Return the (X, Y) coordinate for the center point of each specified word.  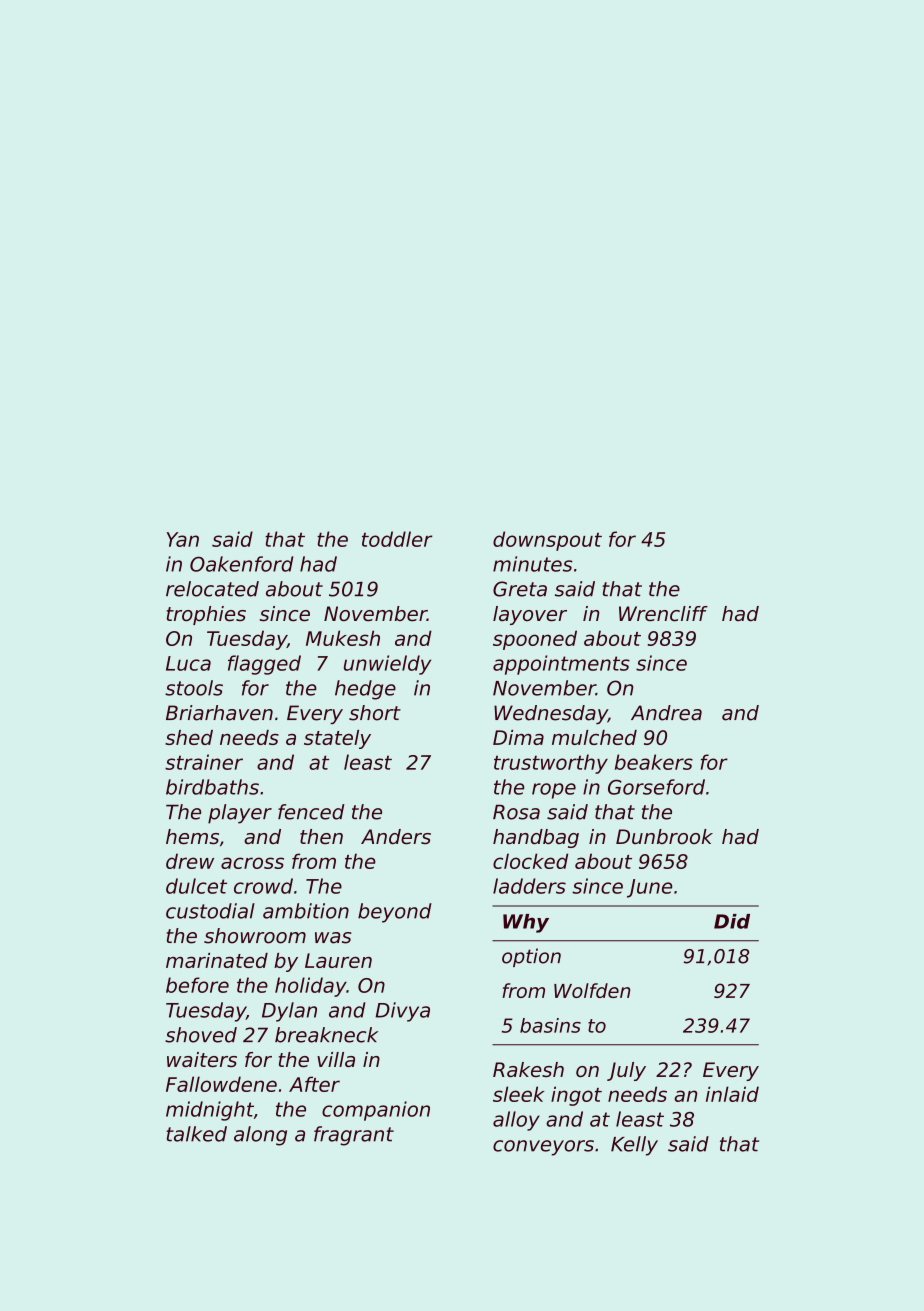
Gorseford (656, 787)
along (260, 1136)
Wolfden (592, 990)
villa (336, 1059)
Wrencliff (663, 614)
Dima (518, 737)
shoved (201, 1035)
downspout (547, 541)
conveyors (543, 1148)
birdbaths (212, 787)
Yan (183, 539)
